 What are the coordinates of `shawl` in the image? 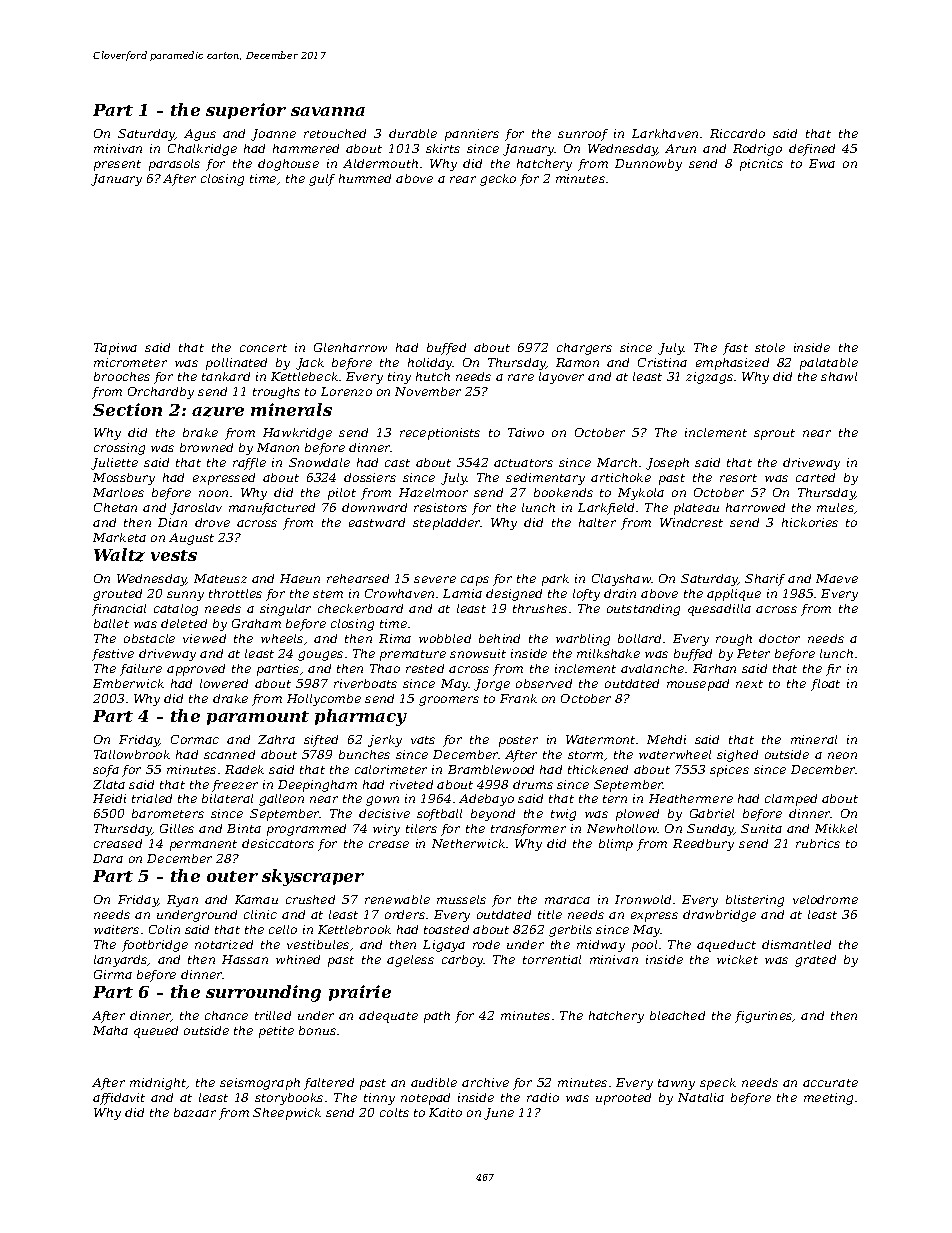 It's located at (839, 376).
